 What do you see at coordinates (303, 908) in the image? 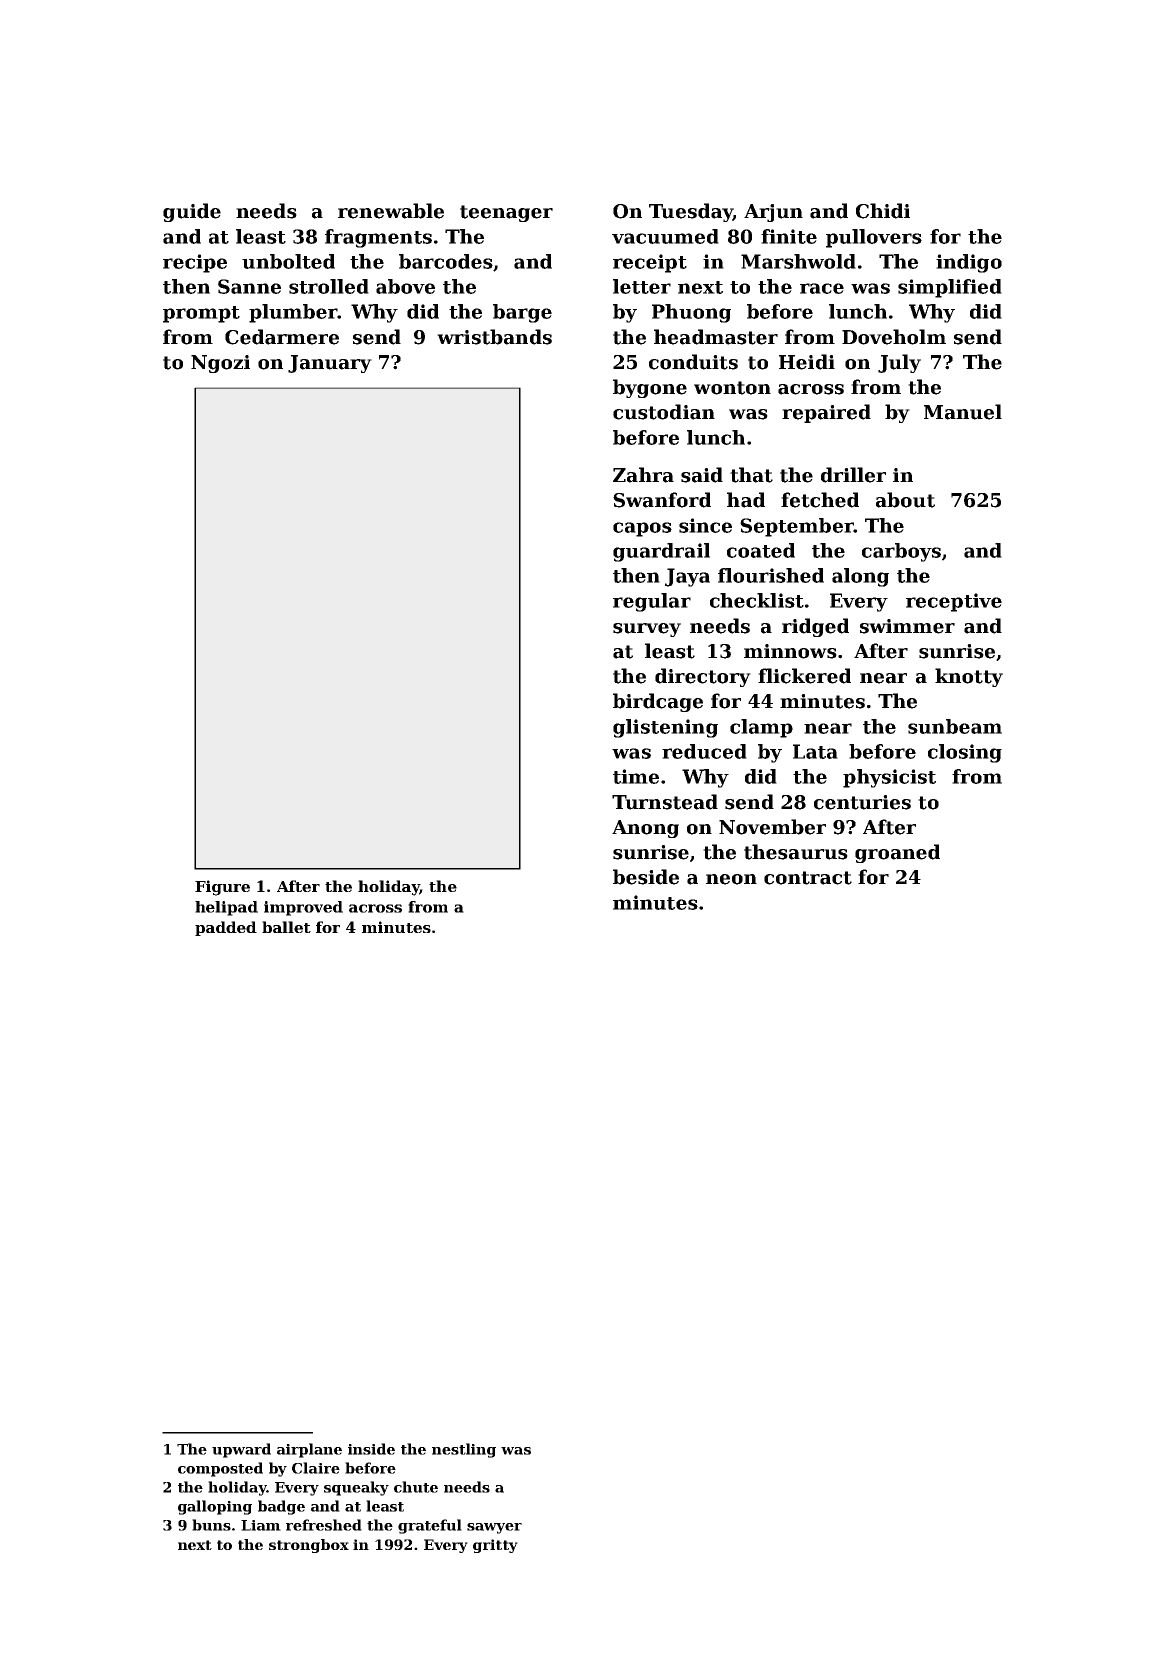
I see `improved` at bounding box center [303, 908].
